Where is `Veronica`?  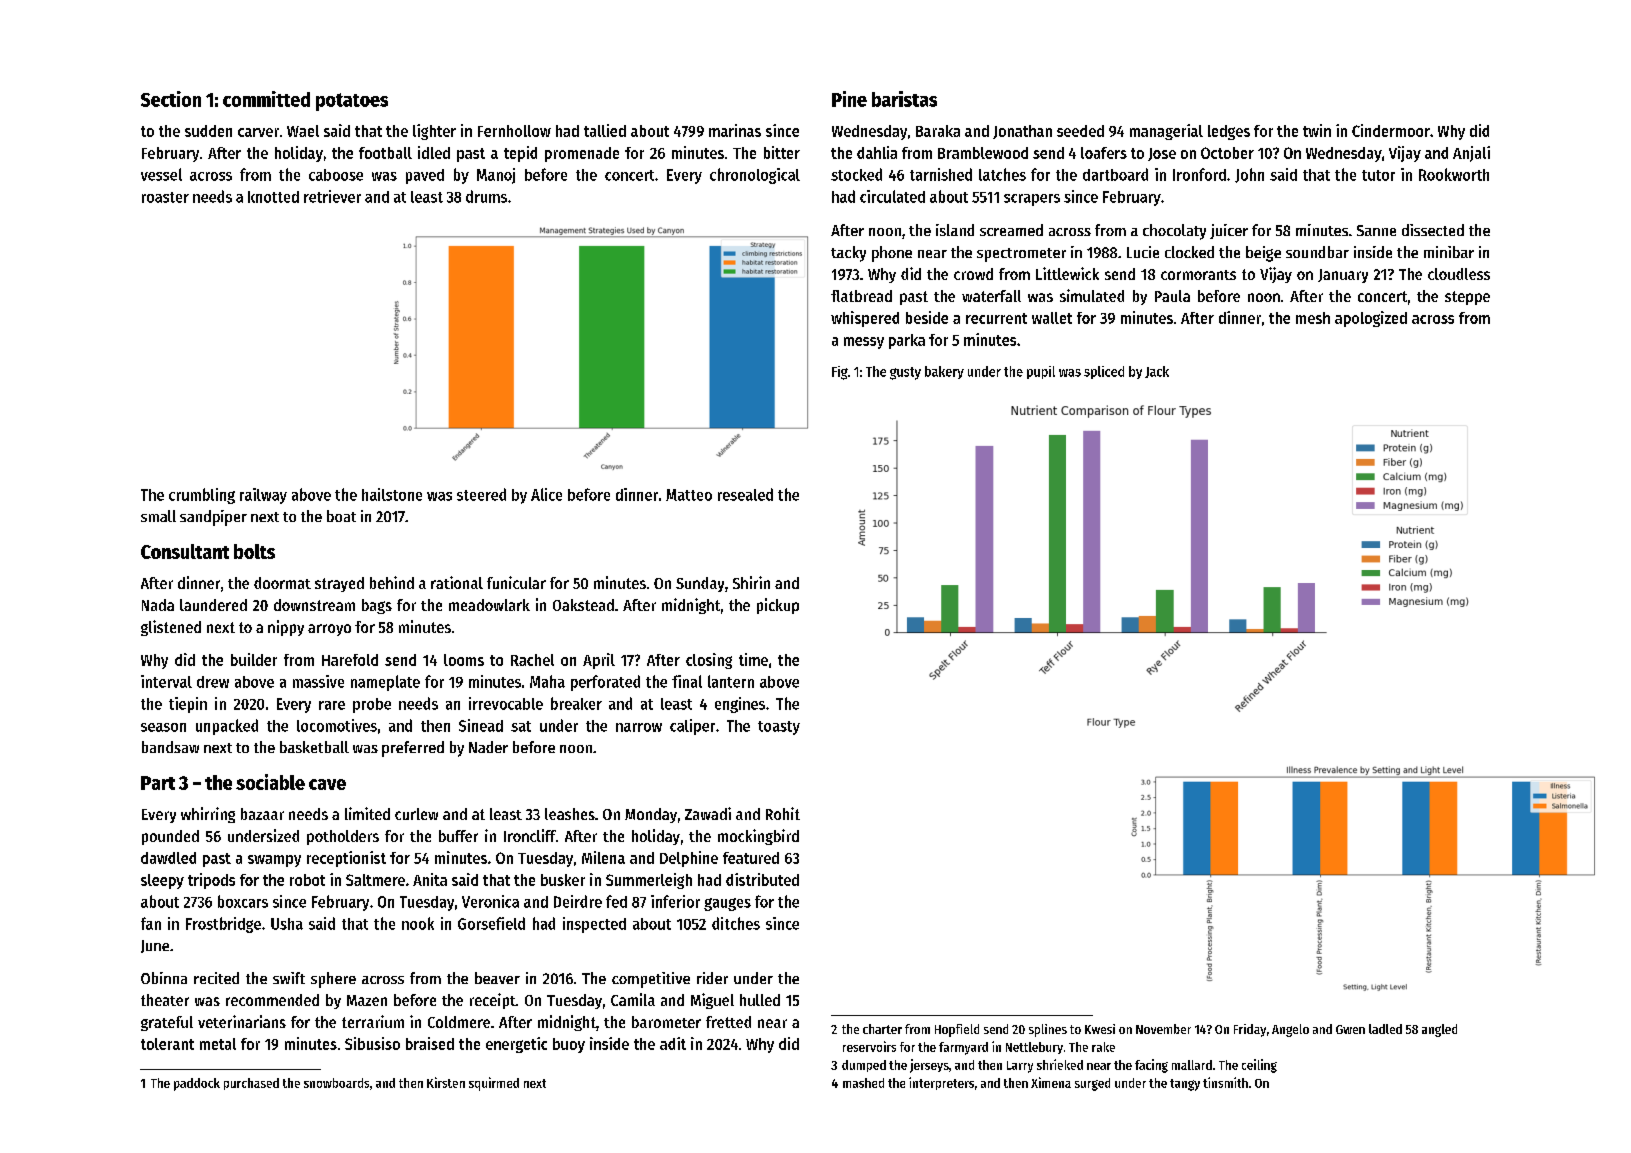 Veronica is located at coordinates (490, 901).
